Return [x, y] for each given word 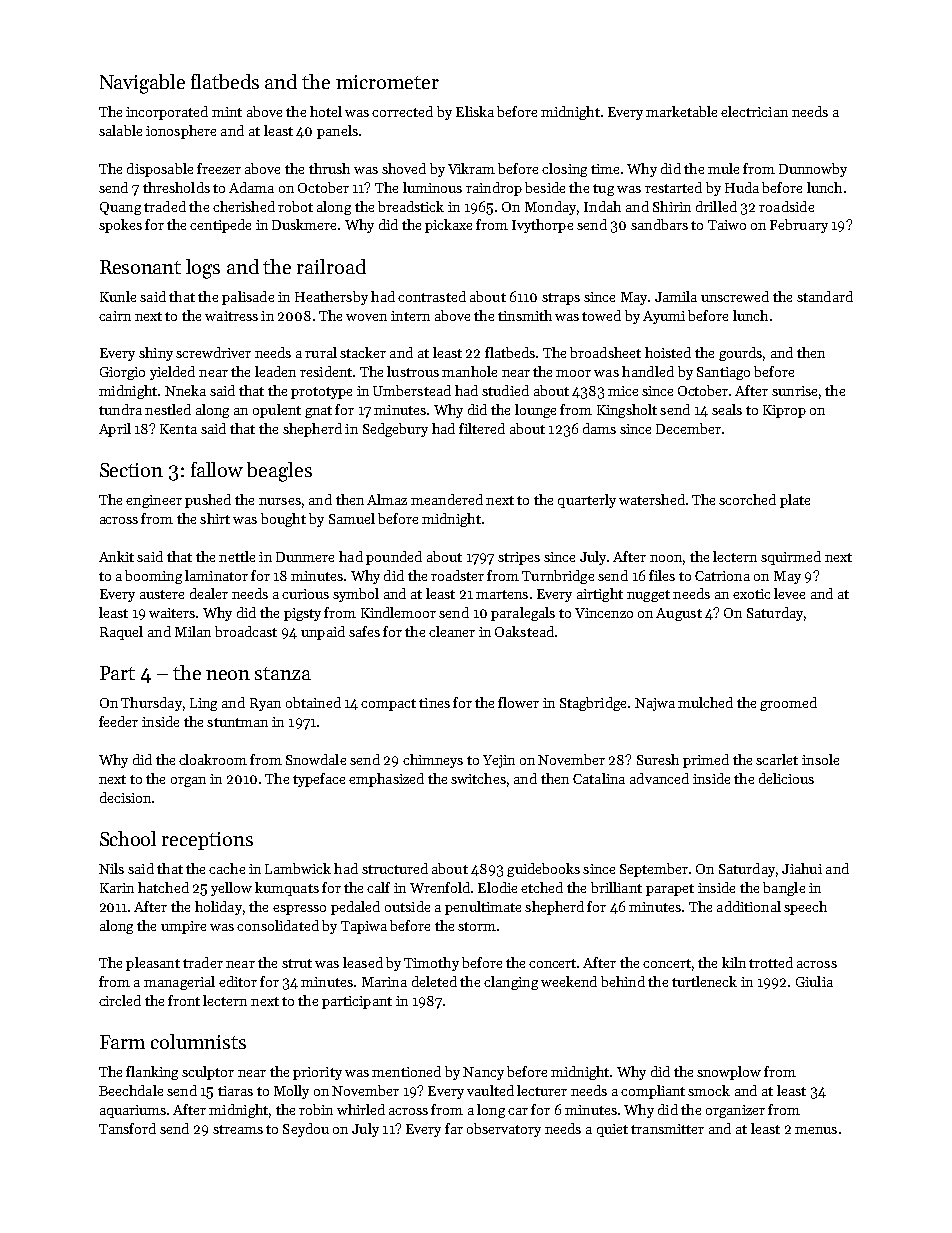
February [799, 226]
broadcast [246, 631]
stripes [519, 558]
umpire [183, 927]
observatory [504, 1130]
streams [238, 1129]
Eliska [475, 111]
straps [561, 299]
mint [227, 112]
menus [816, 1130]
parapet [670, 890]
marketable [681, 111]
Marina [384, 982]
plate [795, 501]
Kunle [118, 296]
